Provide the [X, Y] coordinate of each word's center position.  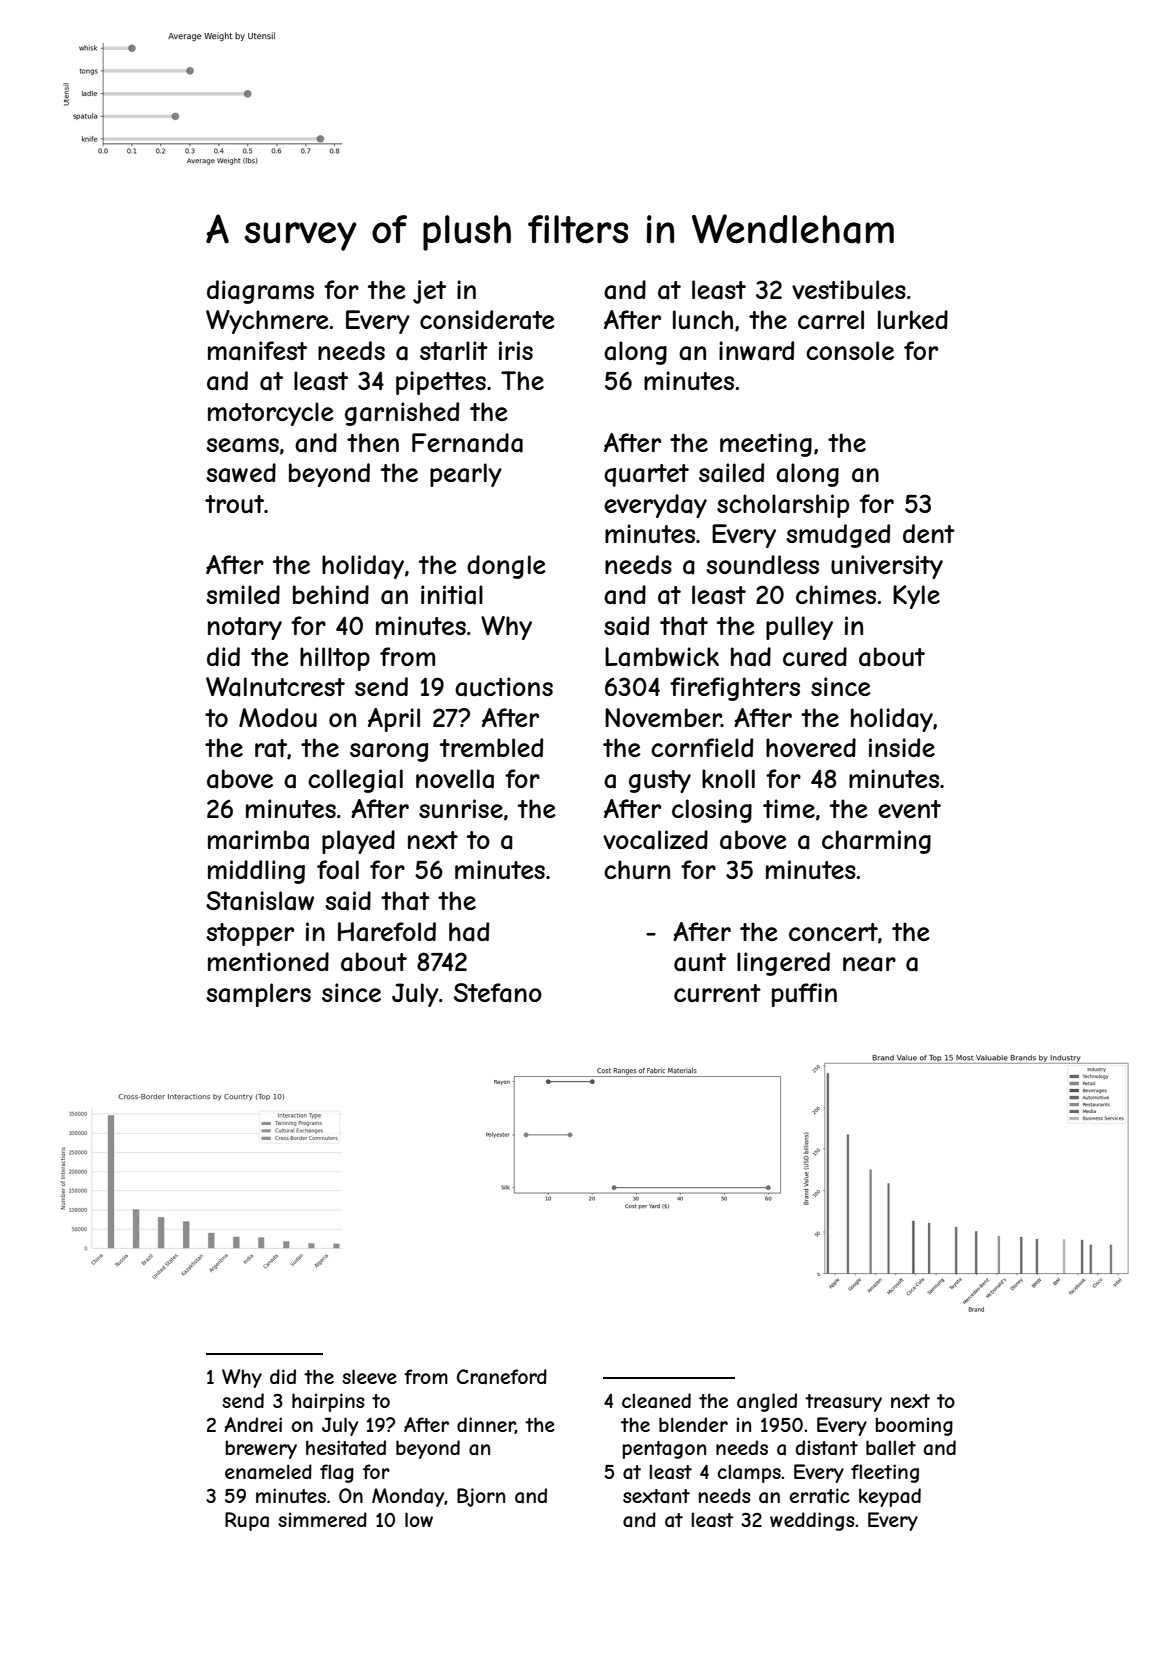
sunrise [461, 808]
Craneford [502, 1377]
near [869, 964]
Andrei [253, 1424]
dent [929, 533]
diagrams [260, 292]
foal [338, 870]
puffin [804, 995]
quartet [646, 475]
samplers [258, 995]
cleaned [656, 1401]
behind [331, 594]
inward [756, 351]
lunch [703, 319]
